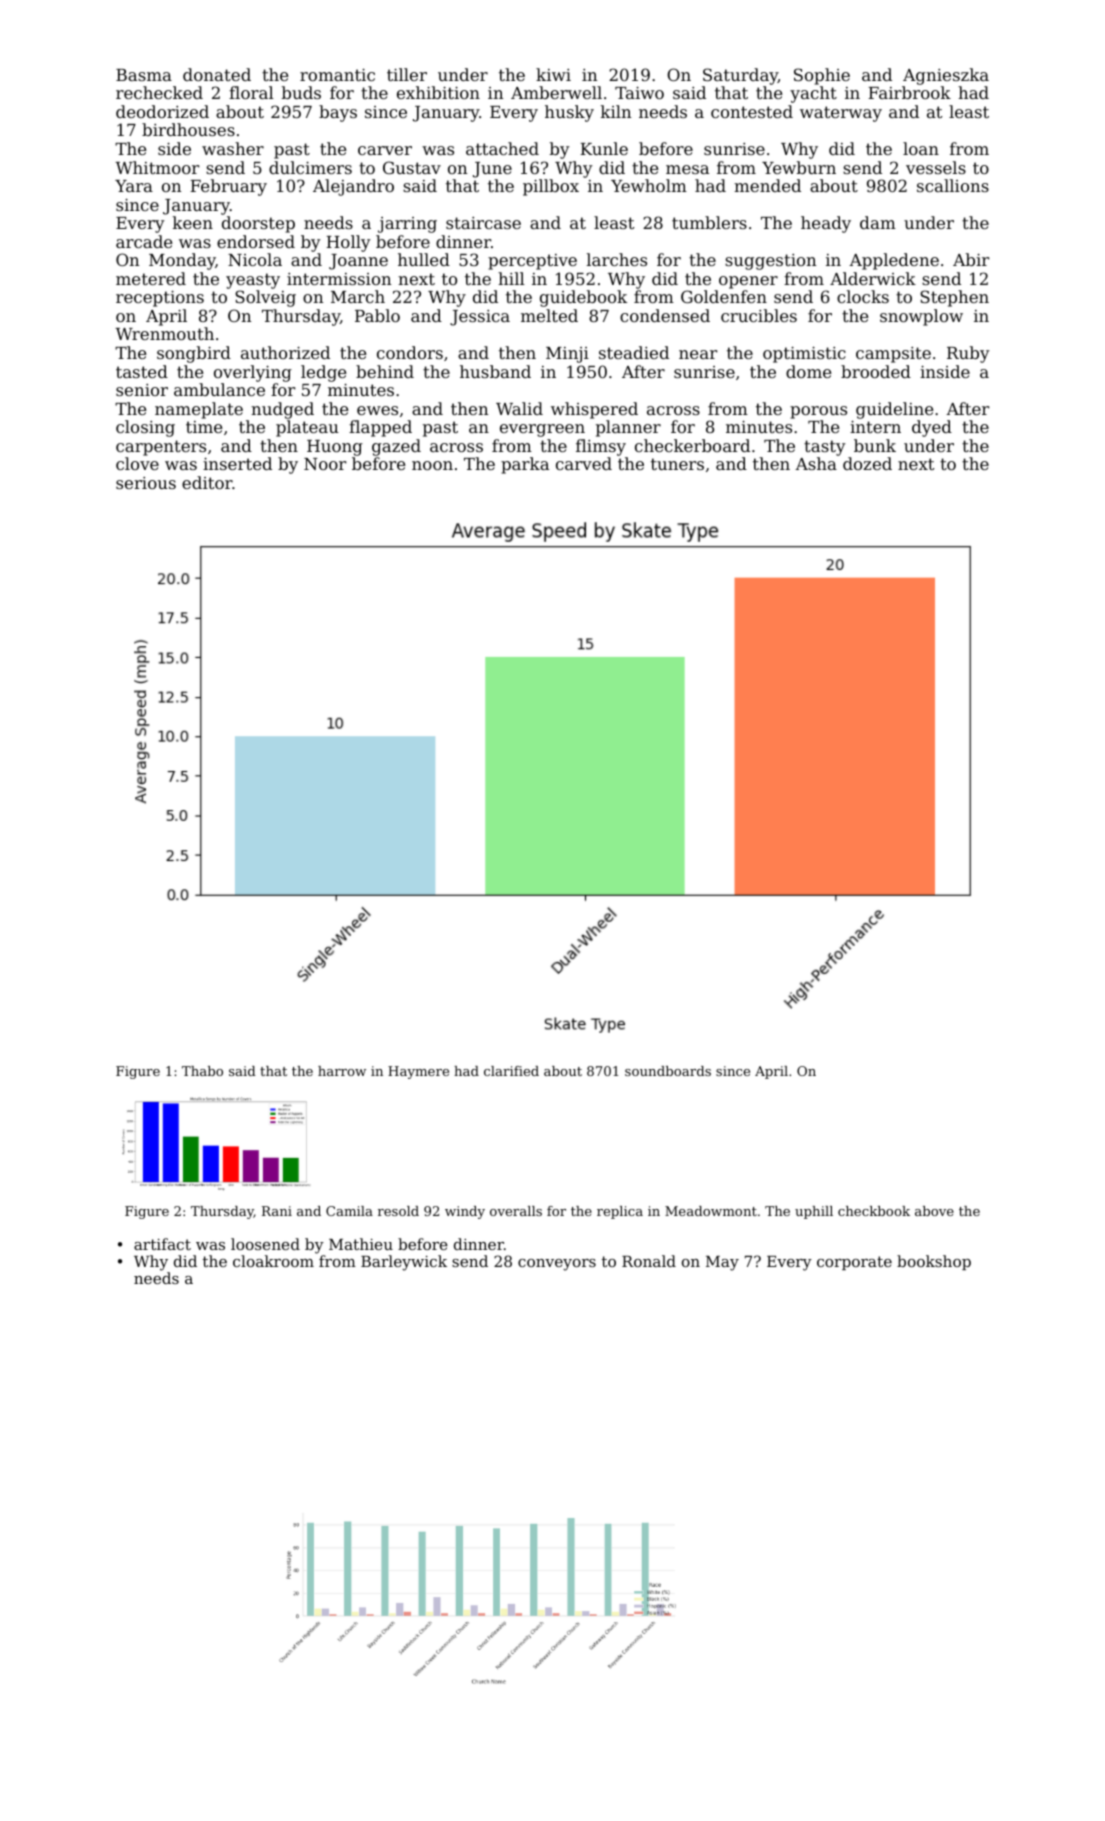  I want to click on dozed, so click(867, 463).
